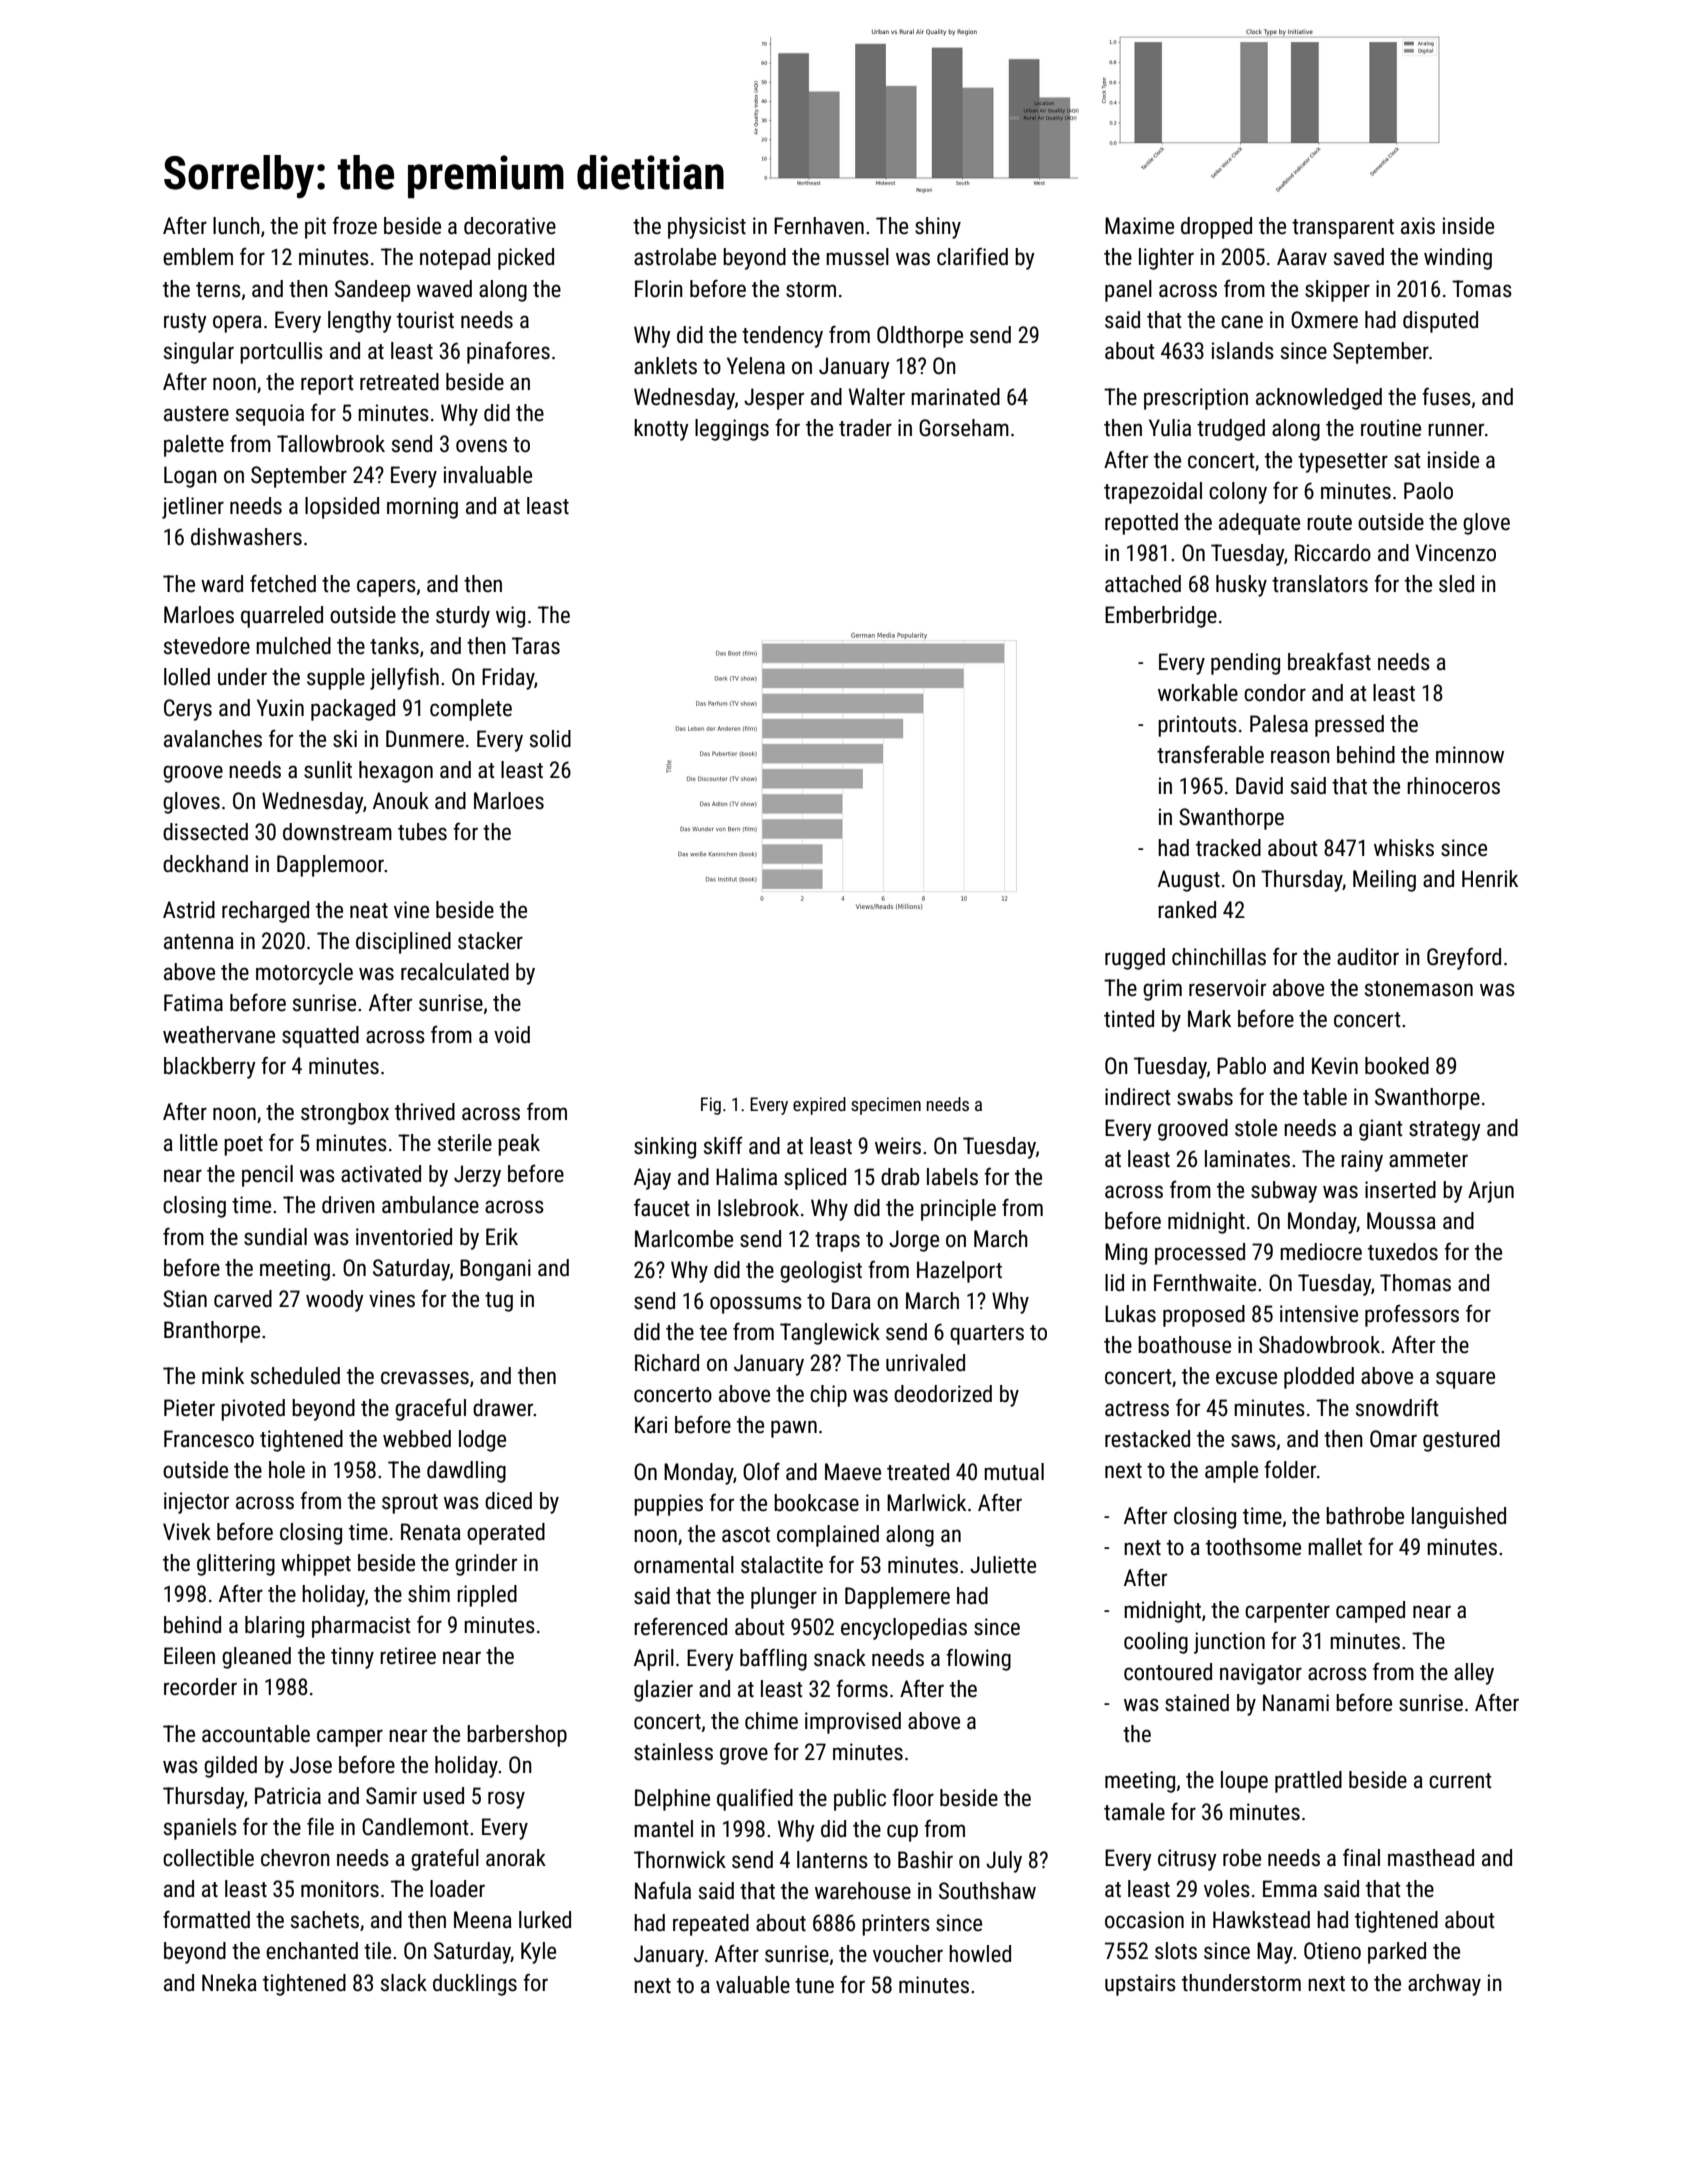  I want to click on pressed, so click(1349, 726).
